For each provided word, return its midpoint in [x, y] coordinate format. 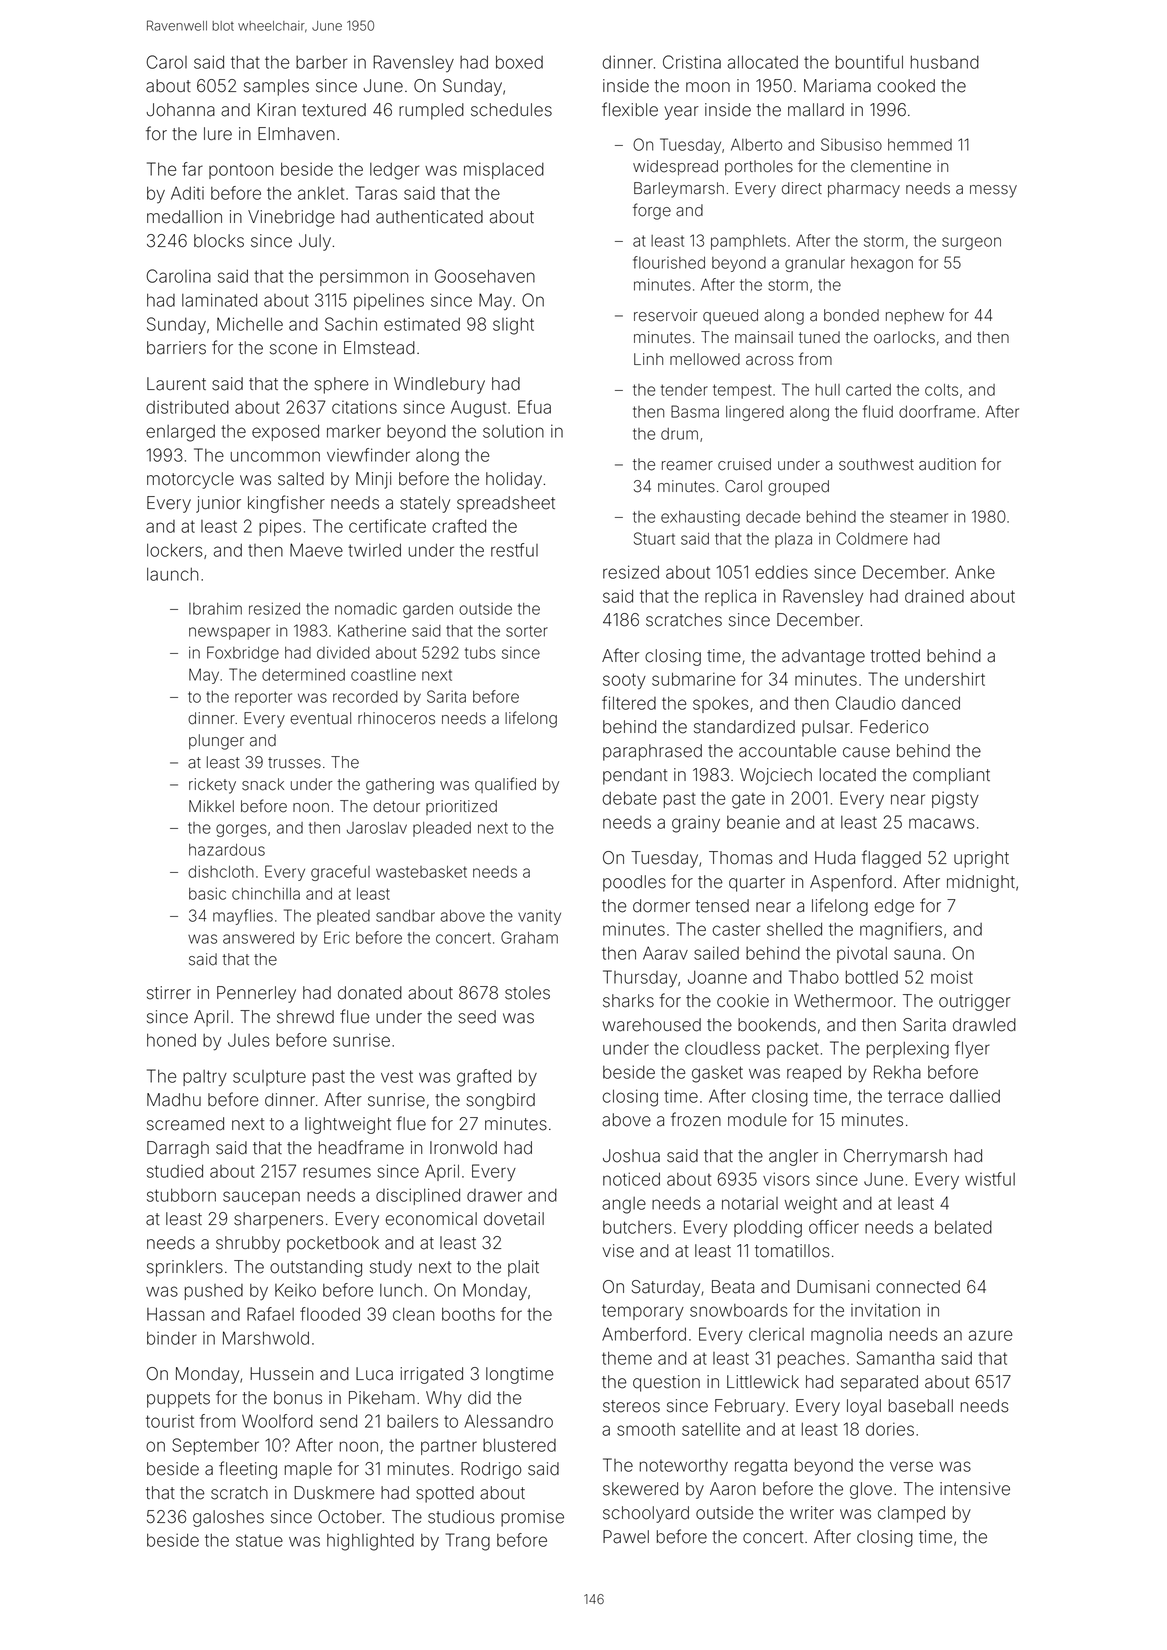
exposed [285, 433]
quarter [757, 884]
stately [425, 504]
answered [258, 938]
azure [990, 1335]
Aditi [187, 193]
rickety [212, 786]
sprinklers [185, 1268]
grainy [696, 824]
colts [941, 390]
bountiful [869, 62]
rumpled [431, 111]
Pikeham [382, 1398]
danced [931, 703]
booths [468, 1314]
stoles [527, 993]
